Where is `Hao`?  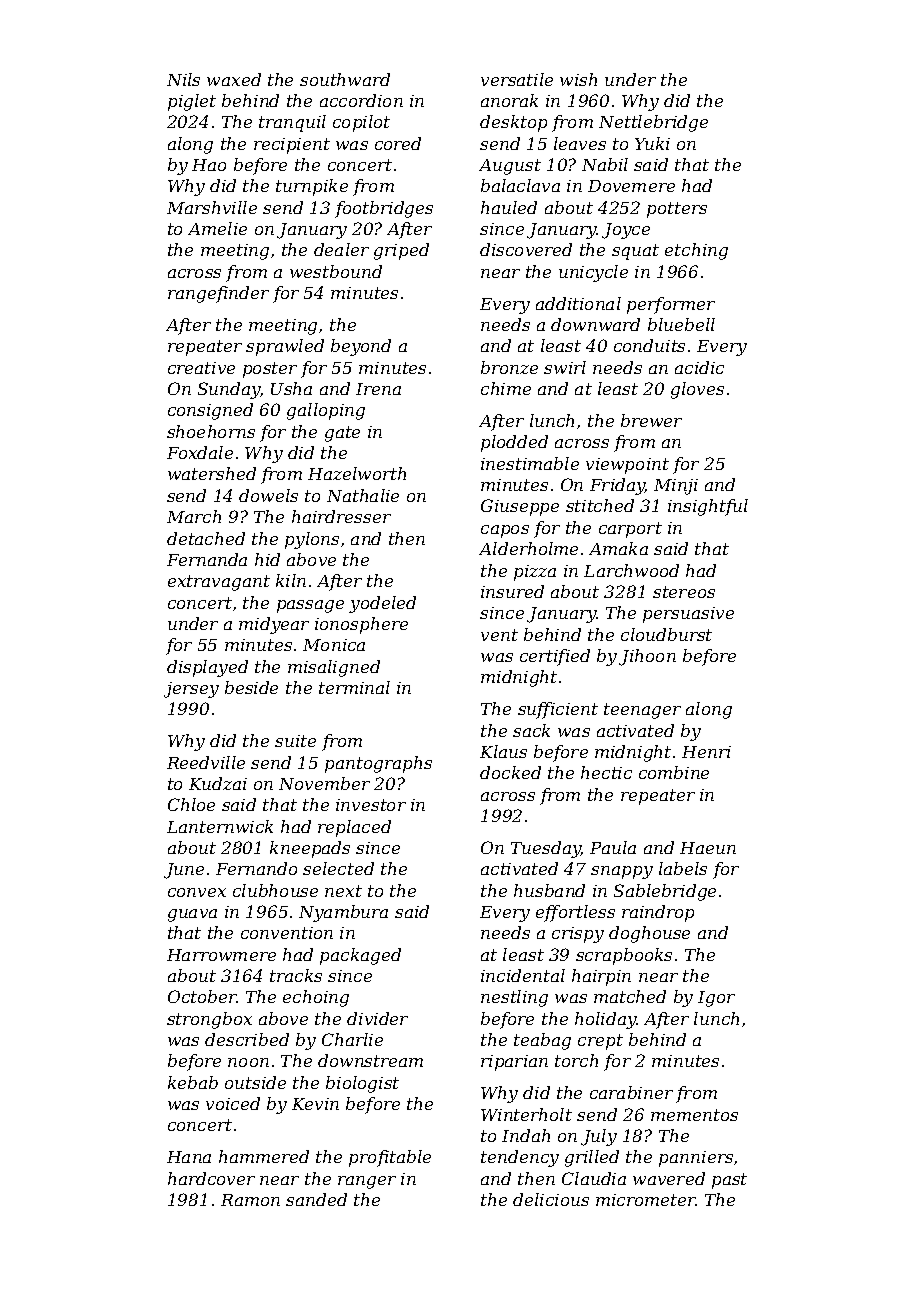 Hao is located at coordinates (209, 165).
